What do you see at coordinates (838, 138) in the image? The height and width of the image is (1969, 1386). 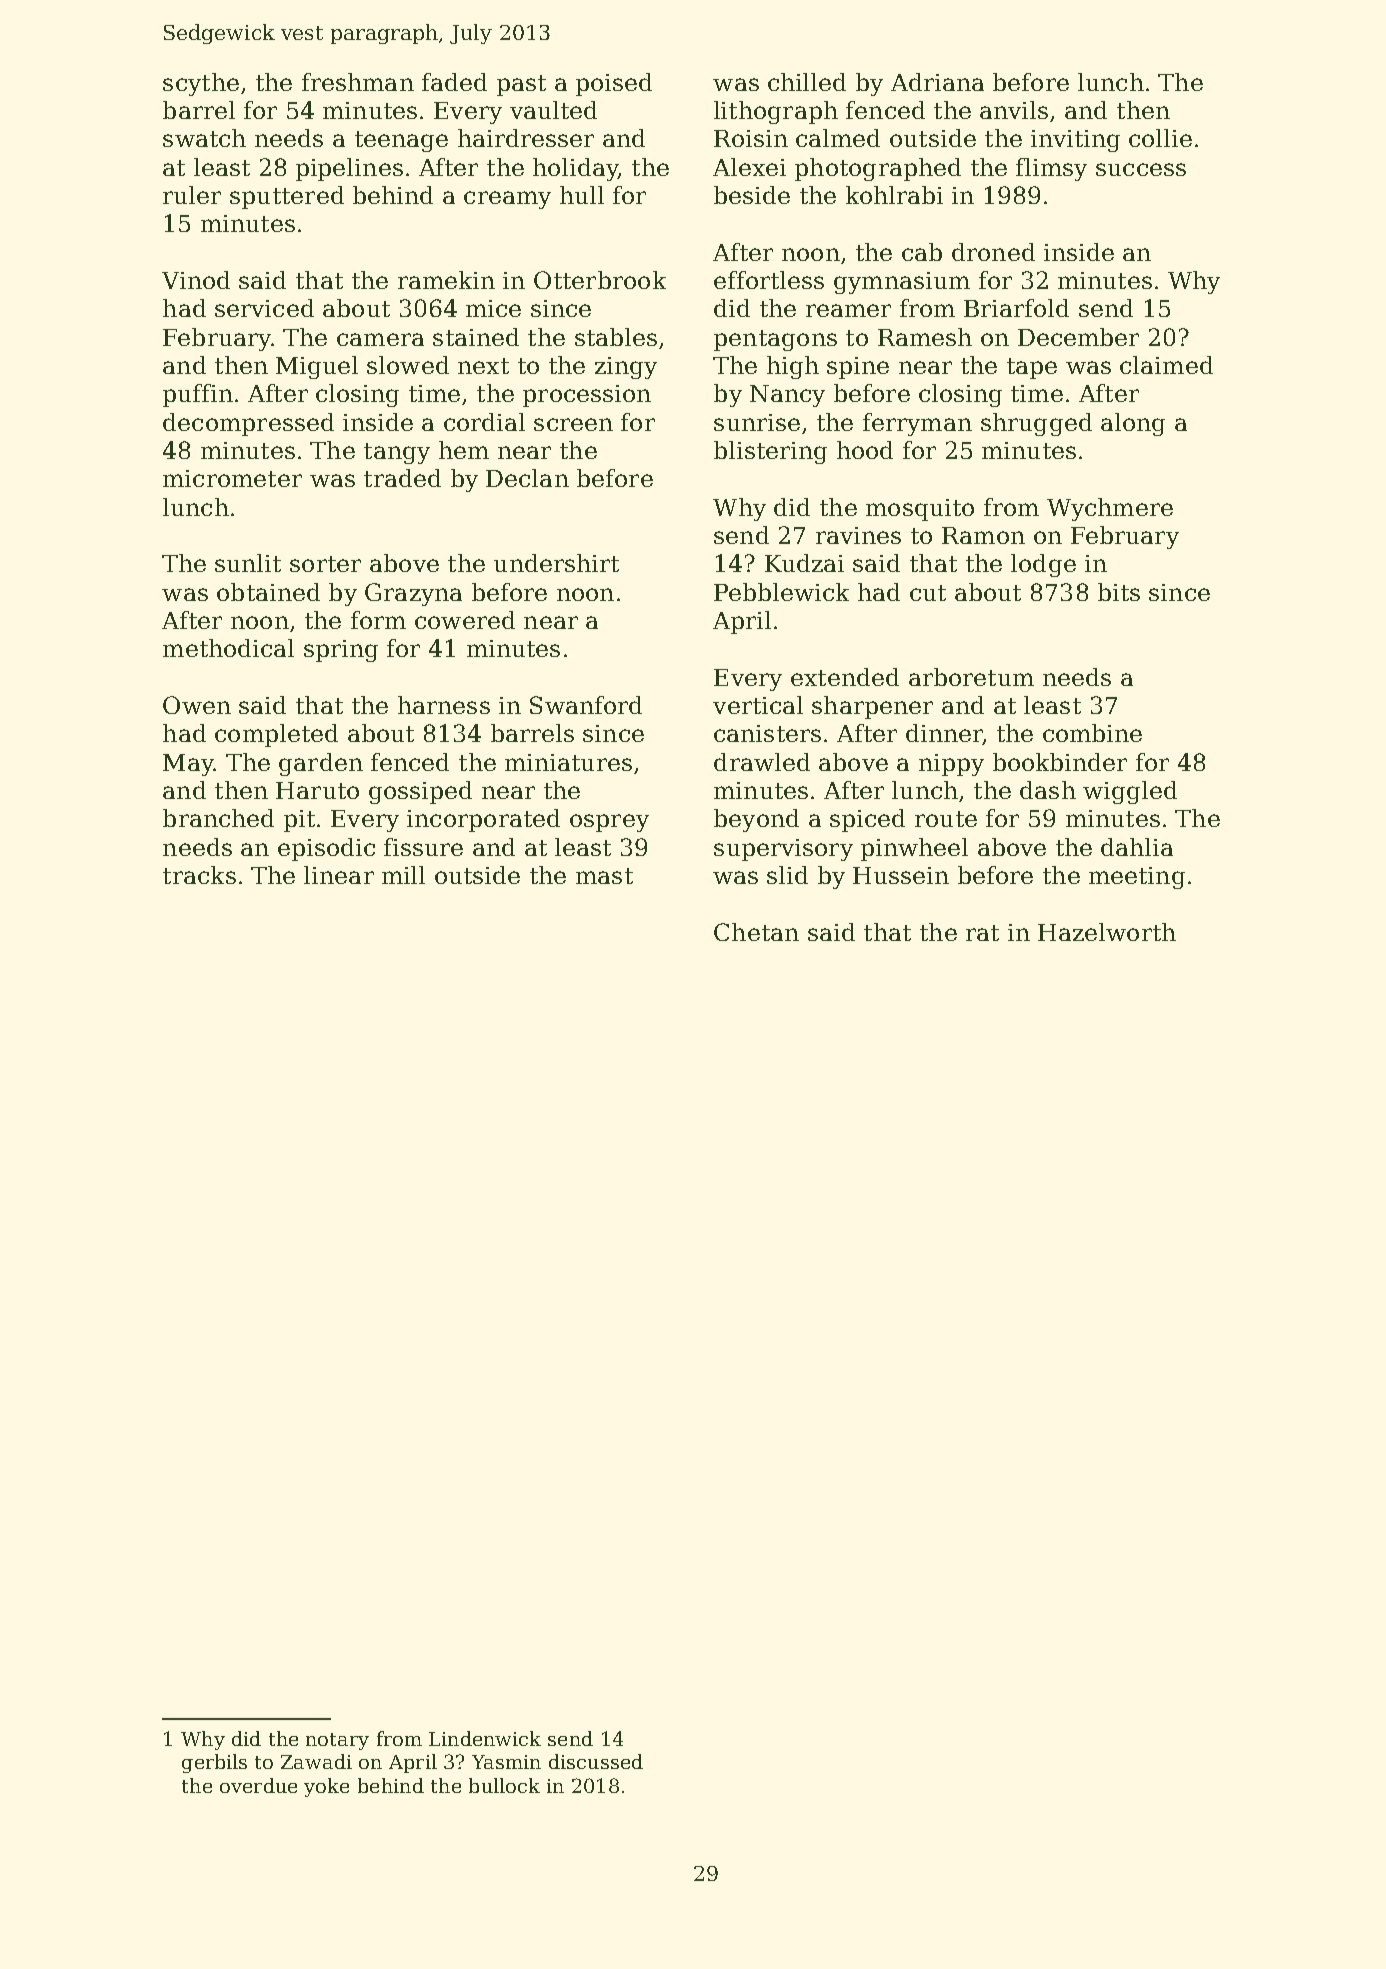 I see `calmed` at bounding box center [838, 138].
